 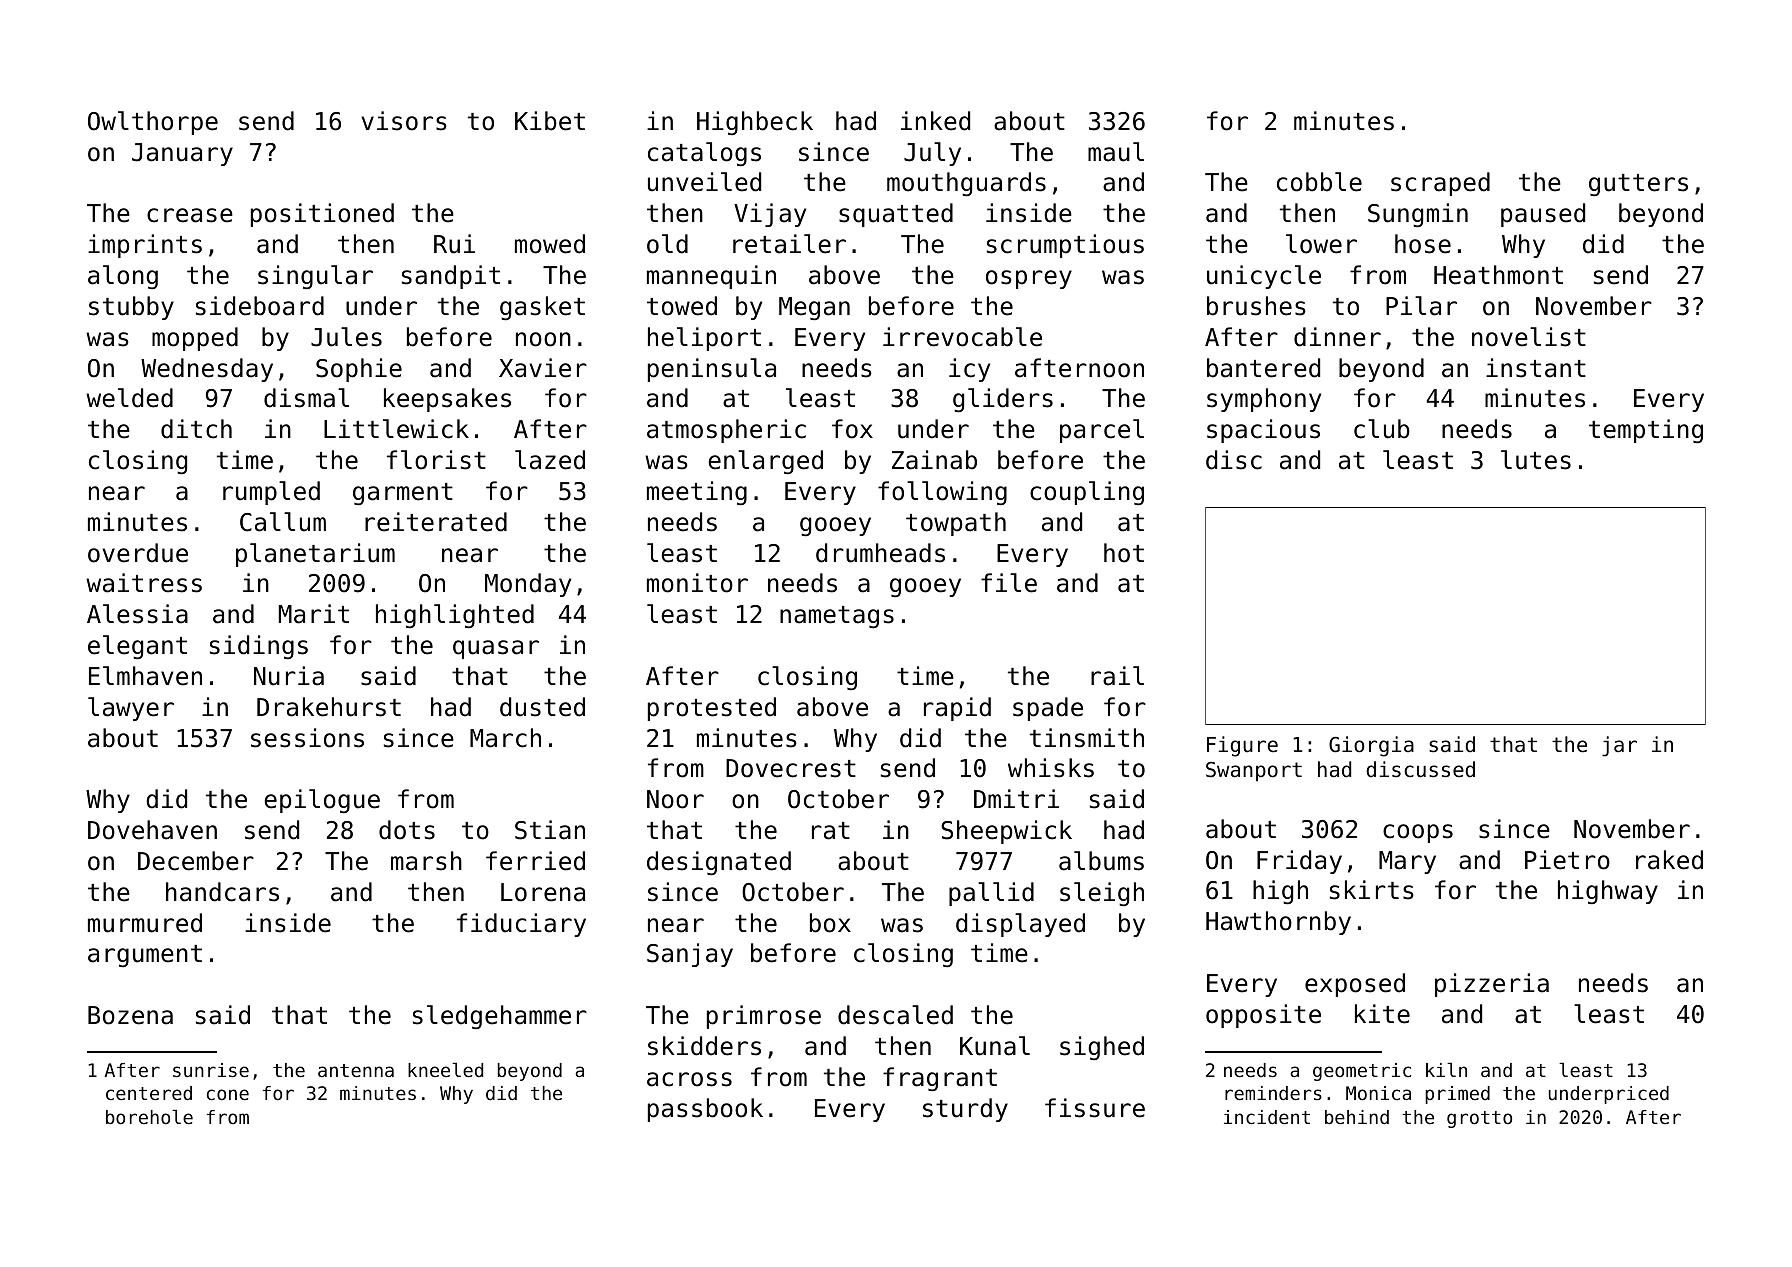 What do you see at coordinates (149, 1117) in the screenshot?
I see `borehole` at bounding box center [149, 1117].
